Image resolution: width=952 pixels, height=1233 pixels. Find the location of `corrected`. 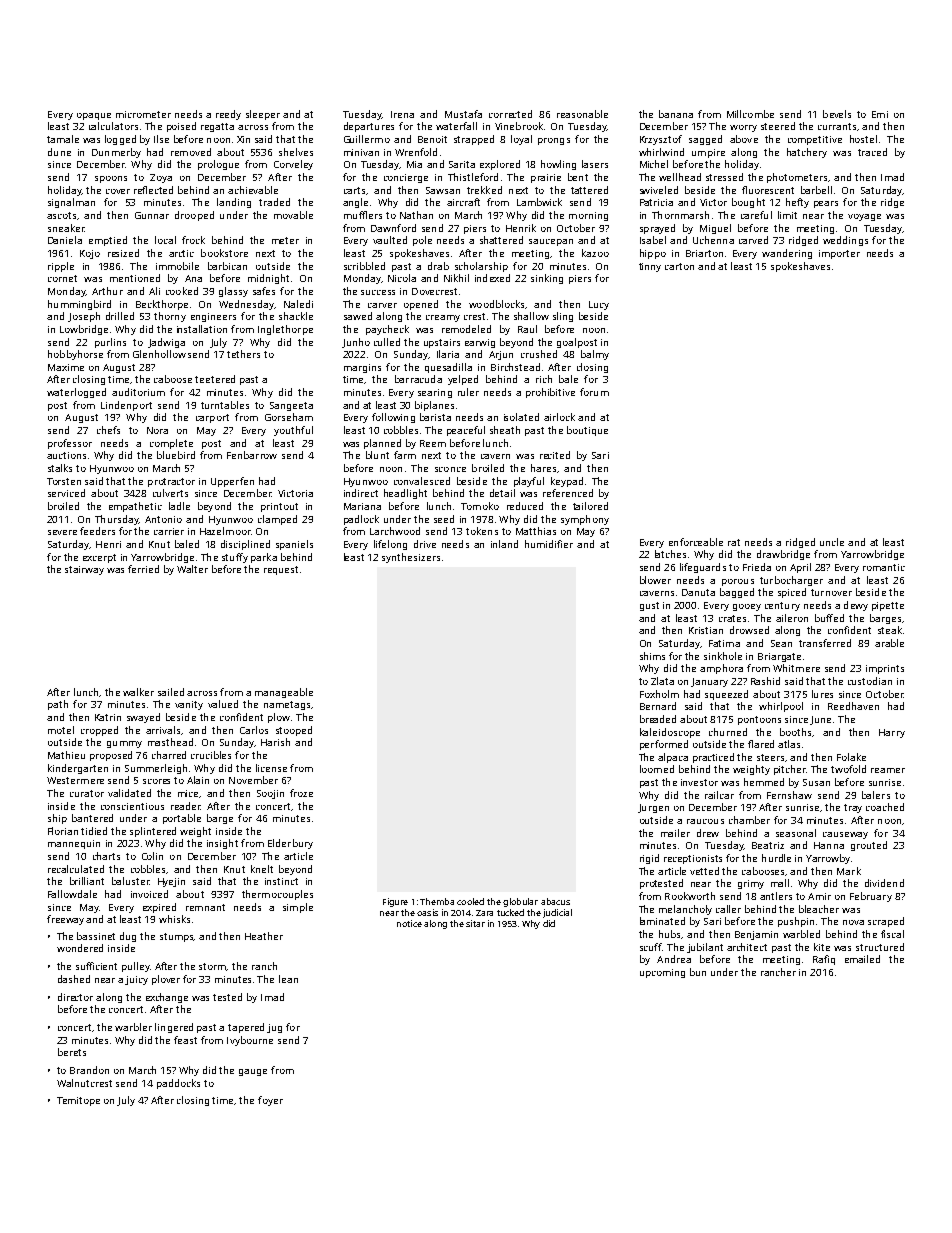

corrected is located at coordinates (510, 114).
